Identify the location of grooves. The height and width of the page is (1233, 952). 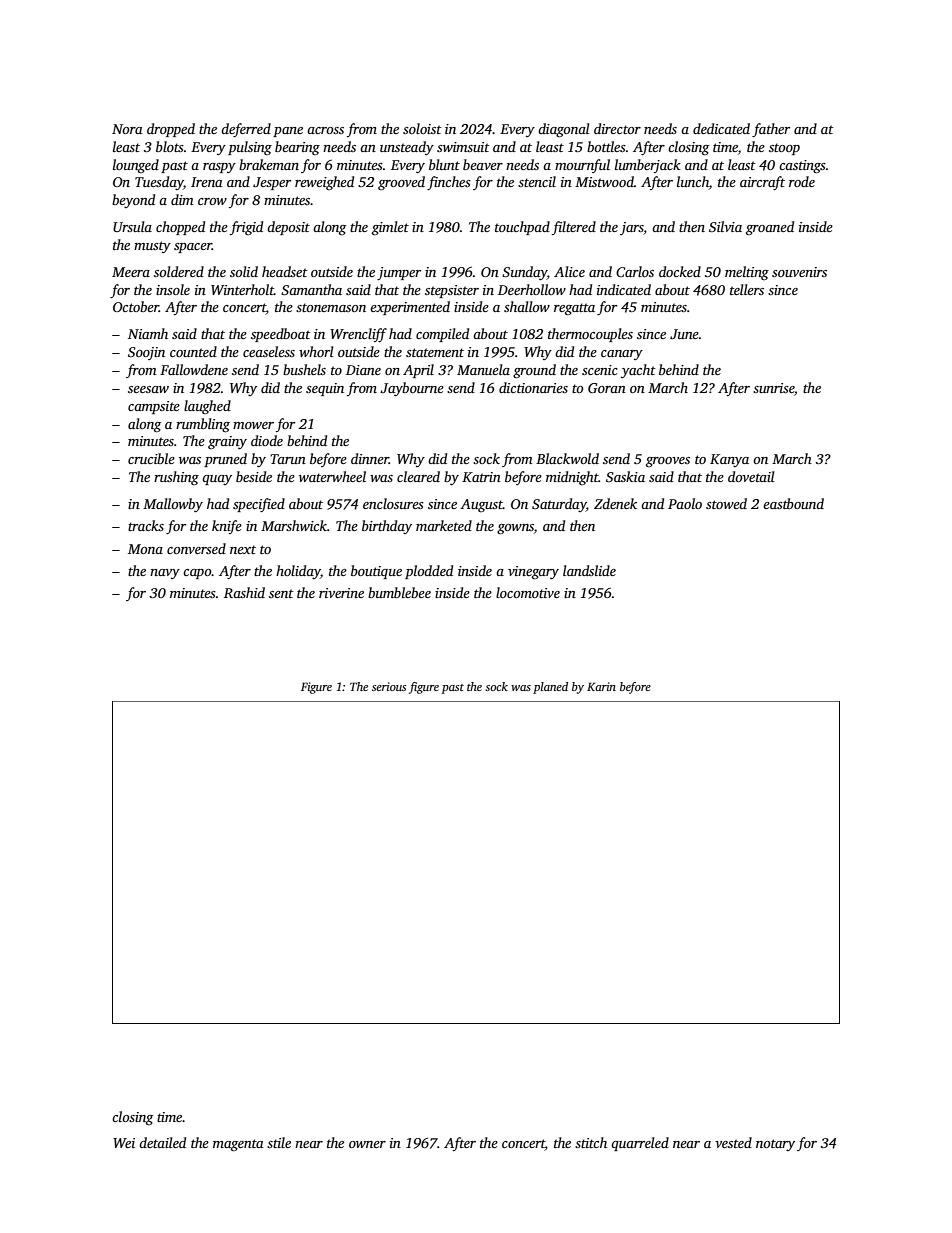
(668, 462).
